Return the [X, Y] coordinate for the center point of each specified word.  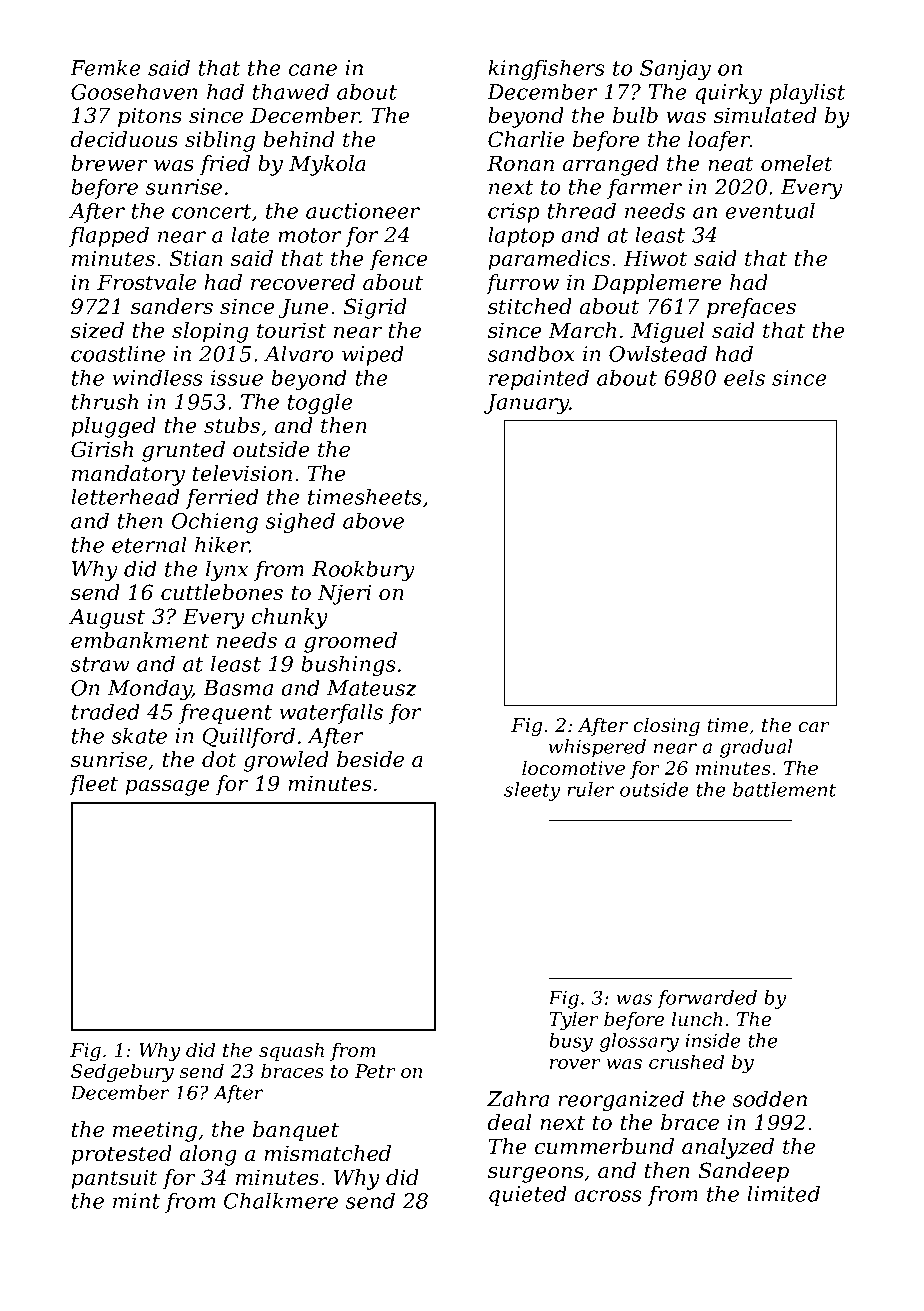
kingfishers [546, 69]
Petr [375, 1071]
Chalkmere [281, 1200]
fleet [93, 785]
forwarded [707, 999]
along [208, 1155]
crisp [514, 213]
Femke [105, 67]
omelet [797, 163]
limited [783, 1193]
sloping [210, 332]
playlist [807, 93]
